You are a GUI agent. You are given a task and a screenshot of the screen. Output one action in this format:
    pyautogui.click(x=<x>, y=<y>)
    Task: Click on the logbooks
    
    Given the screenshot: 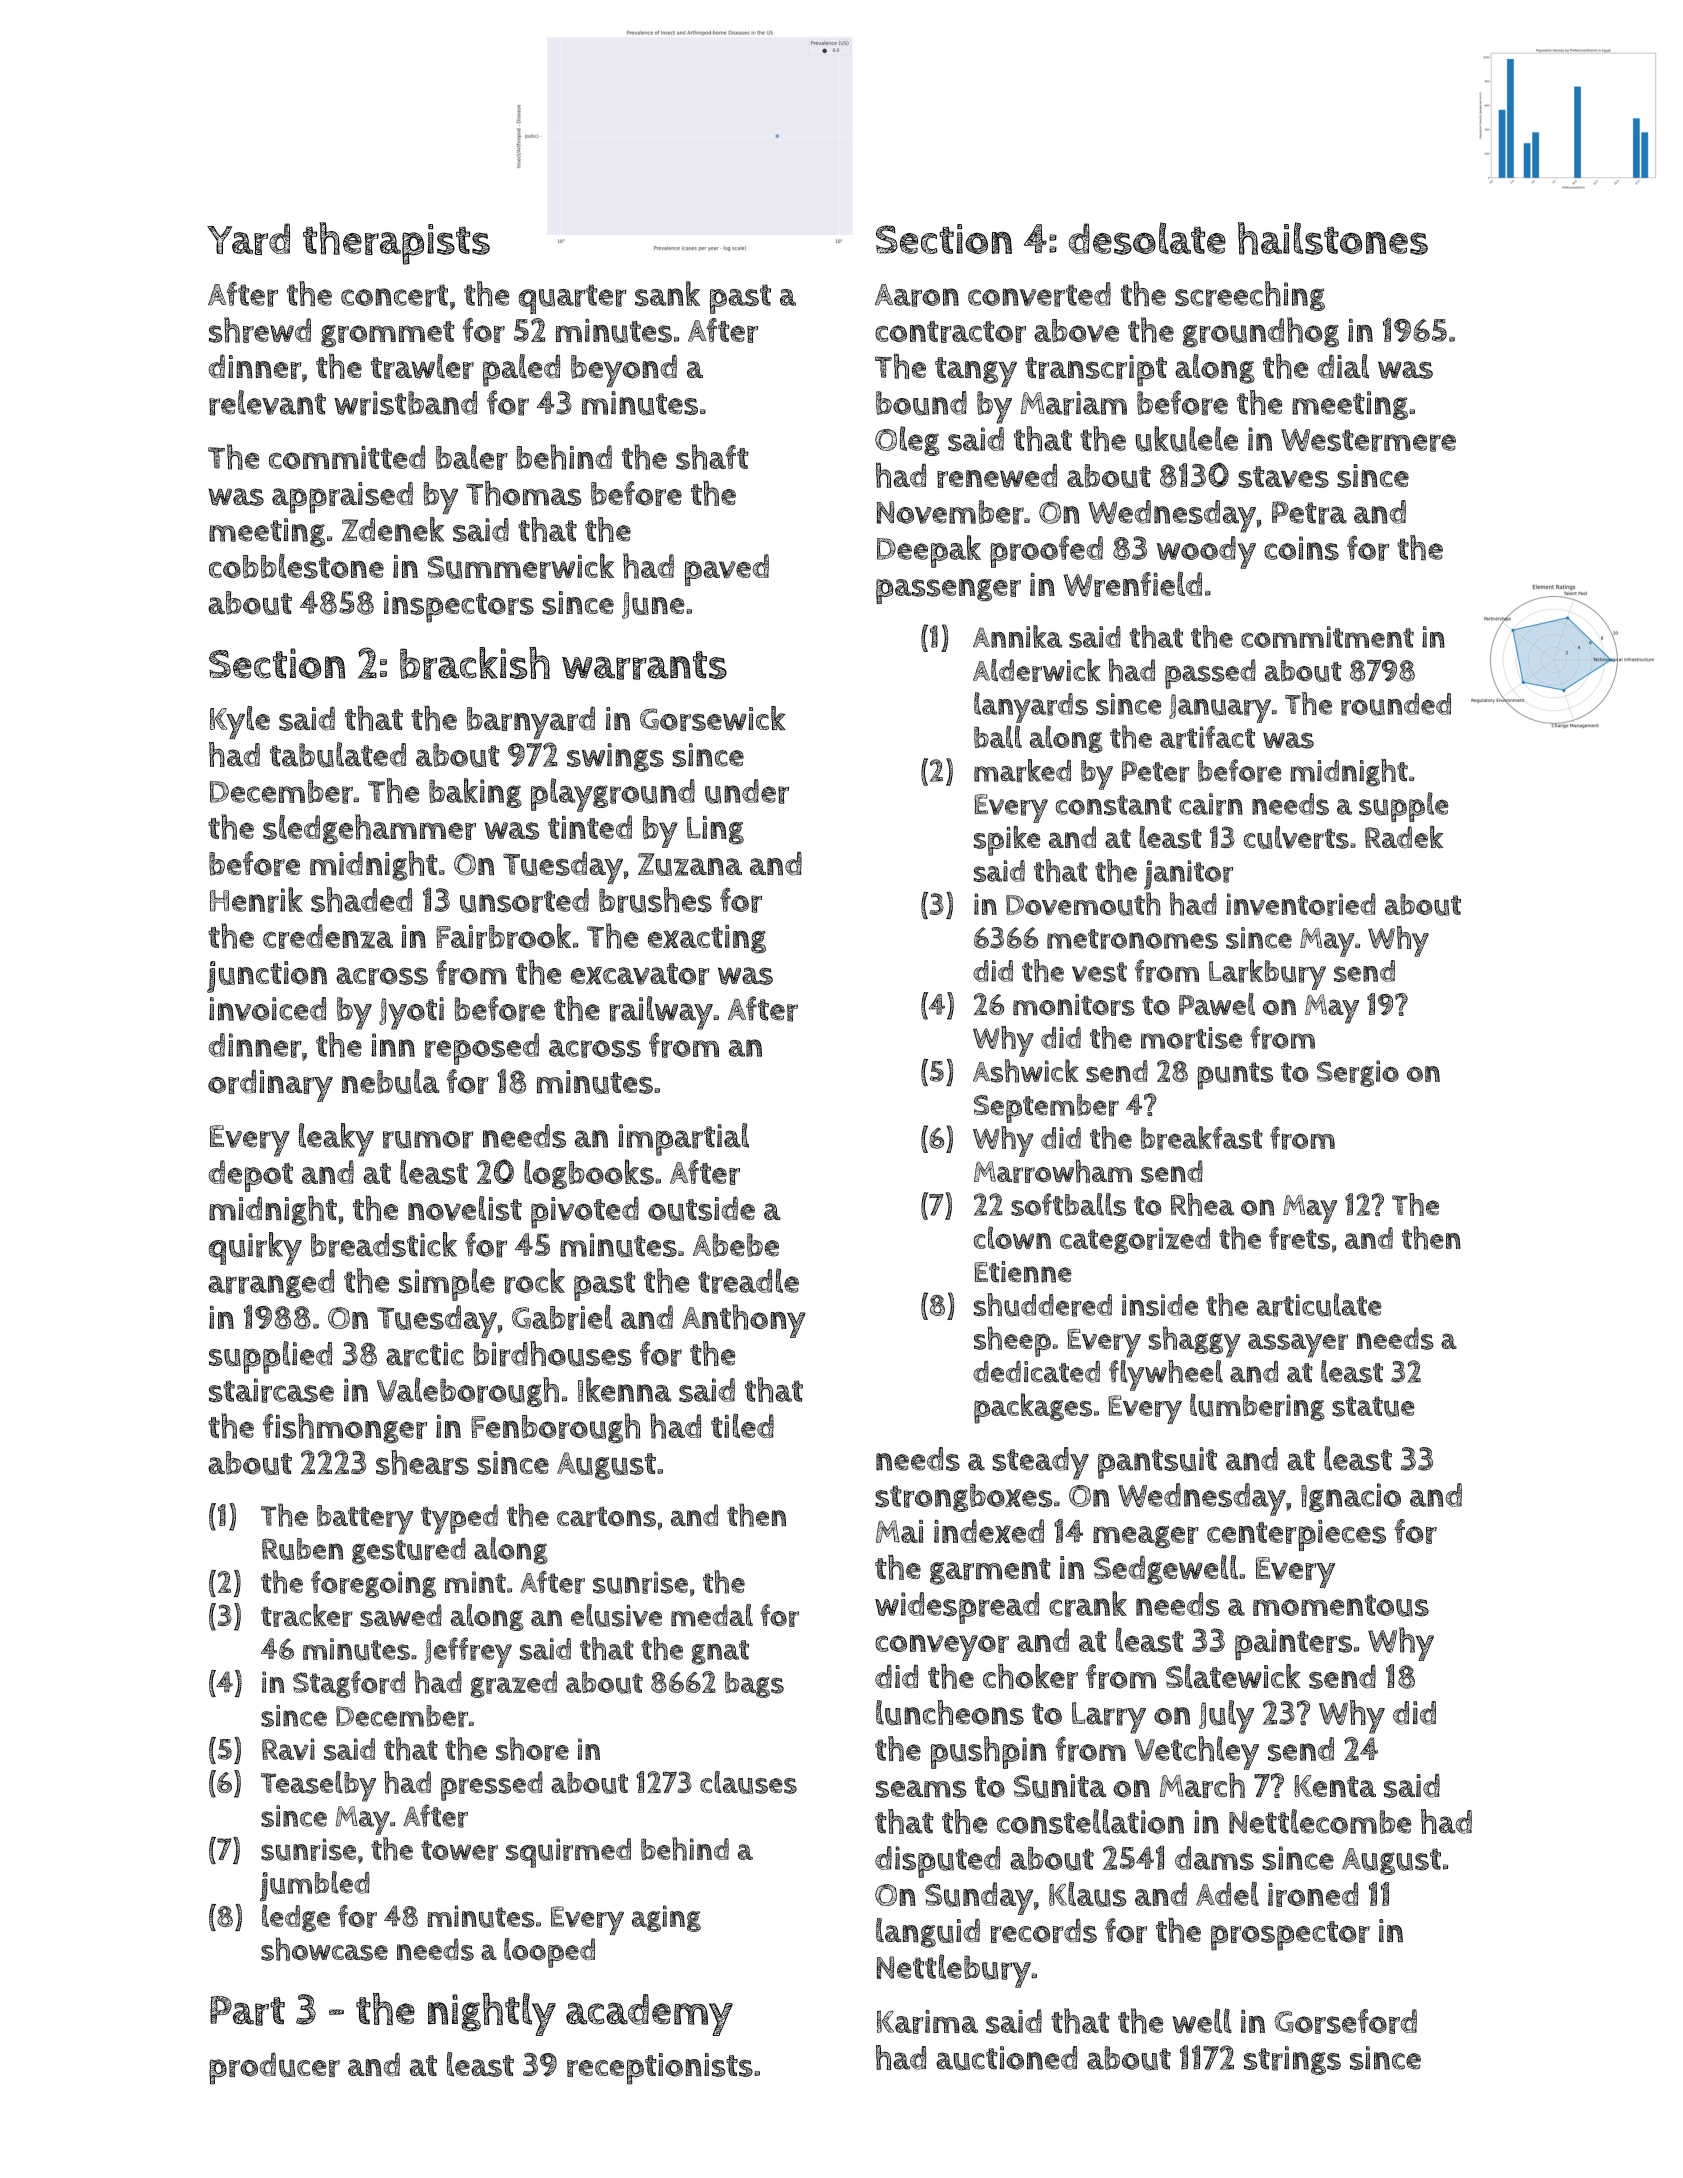 What is the action you would take?
    pyautogui.click(x=589, y=1174)
